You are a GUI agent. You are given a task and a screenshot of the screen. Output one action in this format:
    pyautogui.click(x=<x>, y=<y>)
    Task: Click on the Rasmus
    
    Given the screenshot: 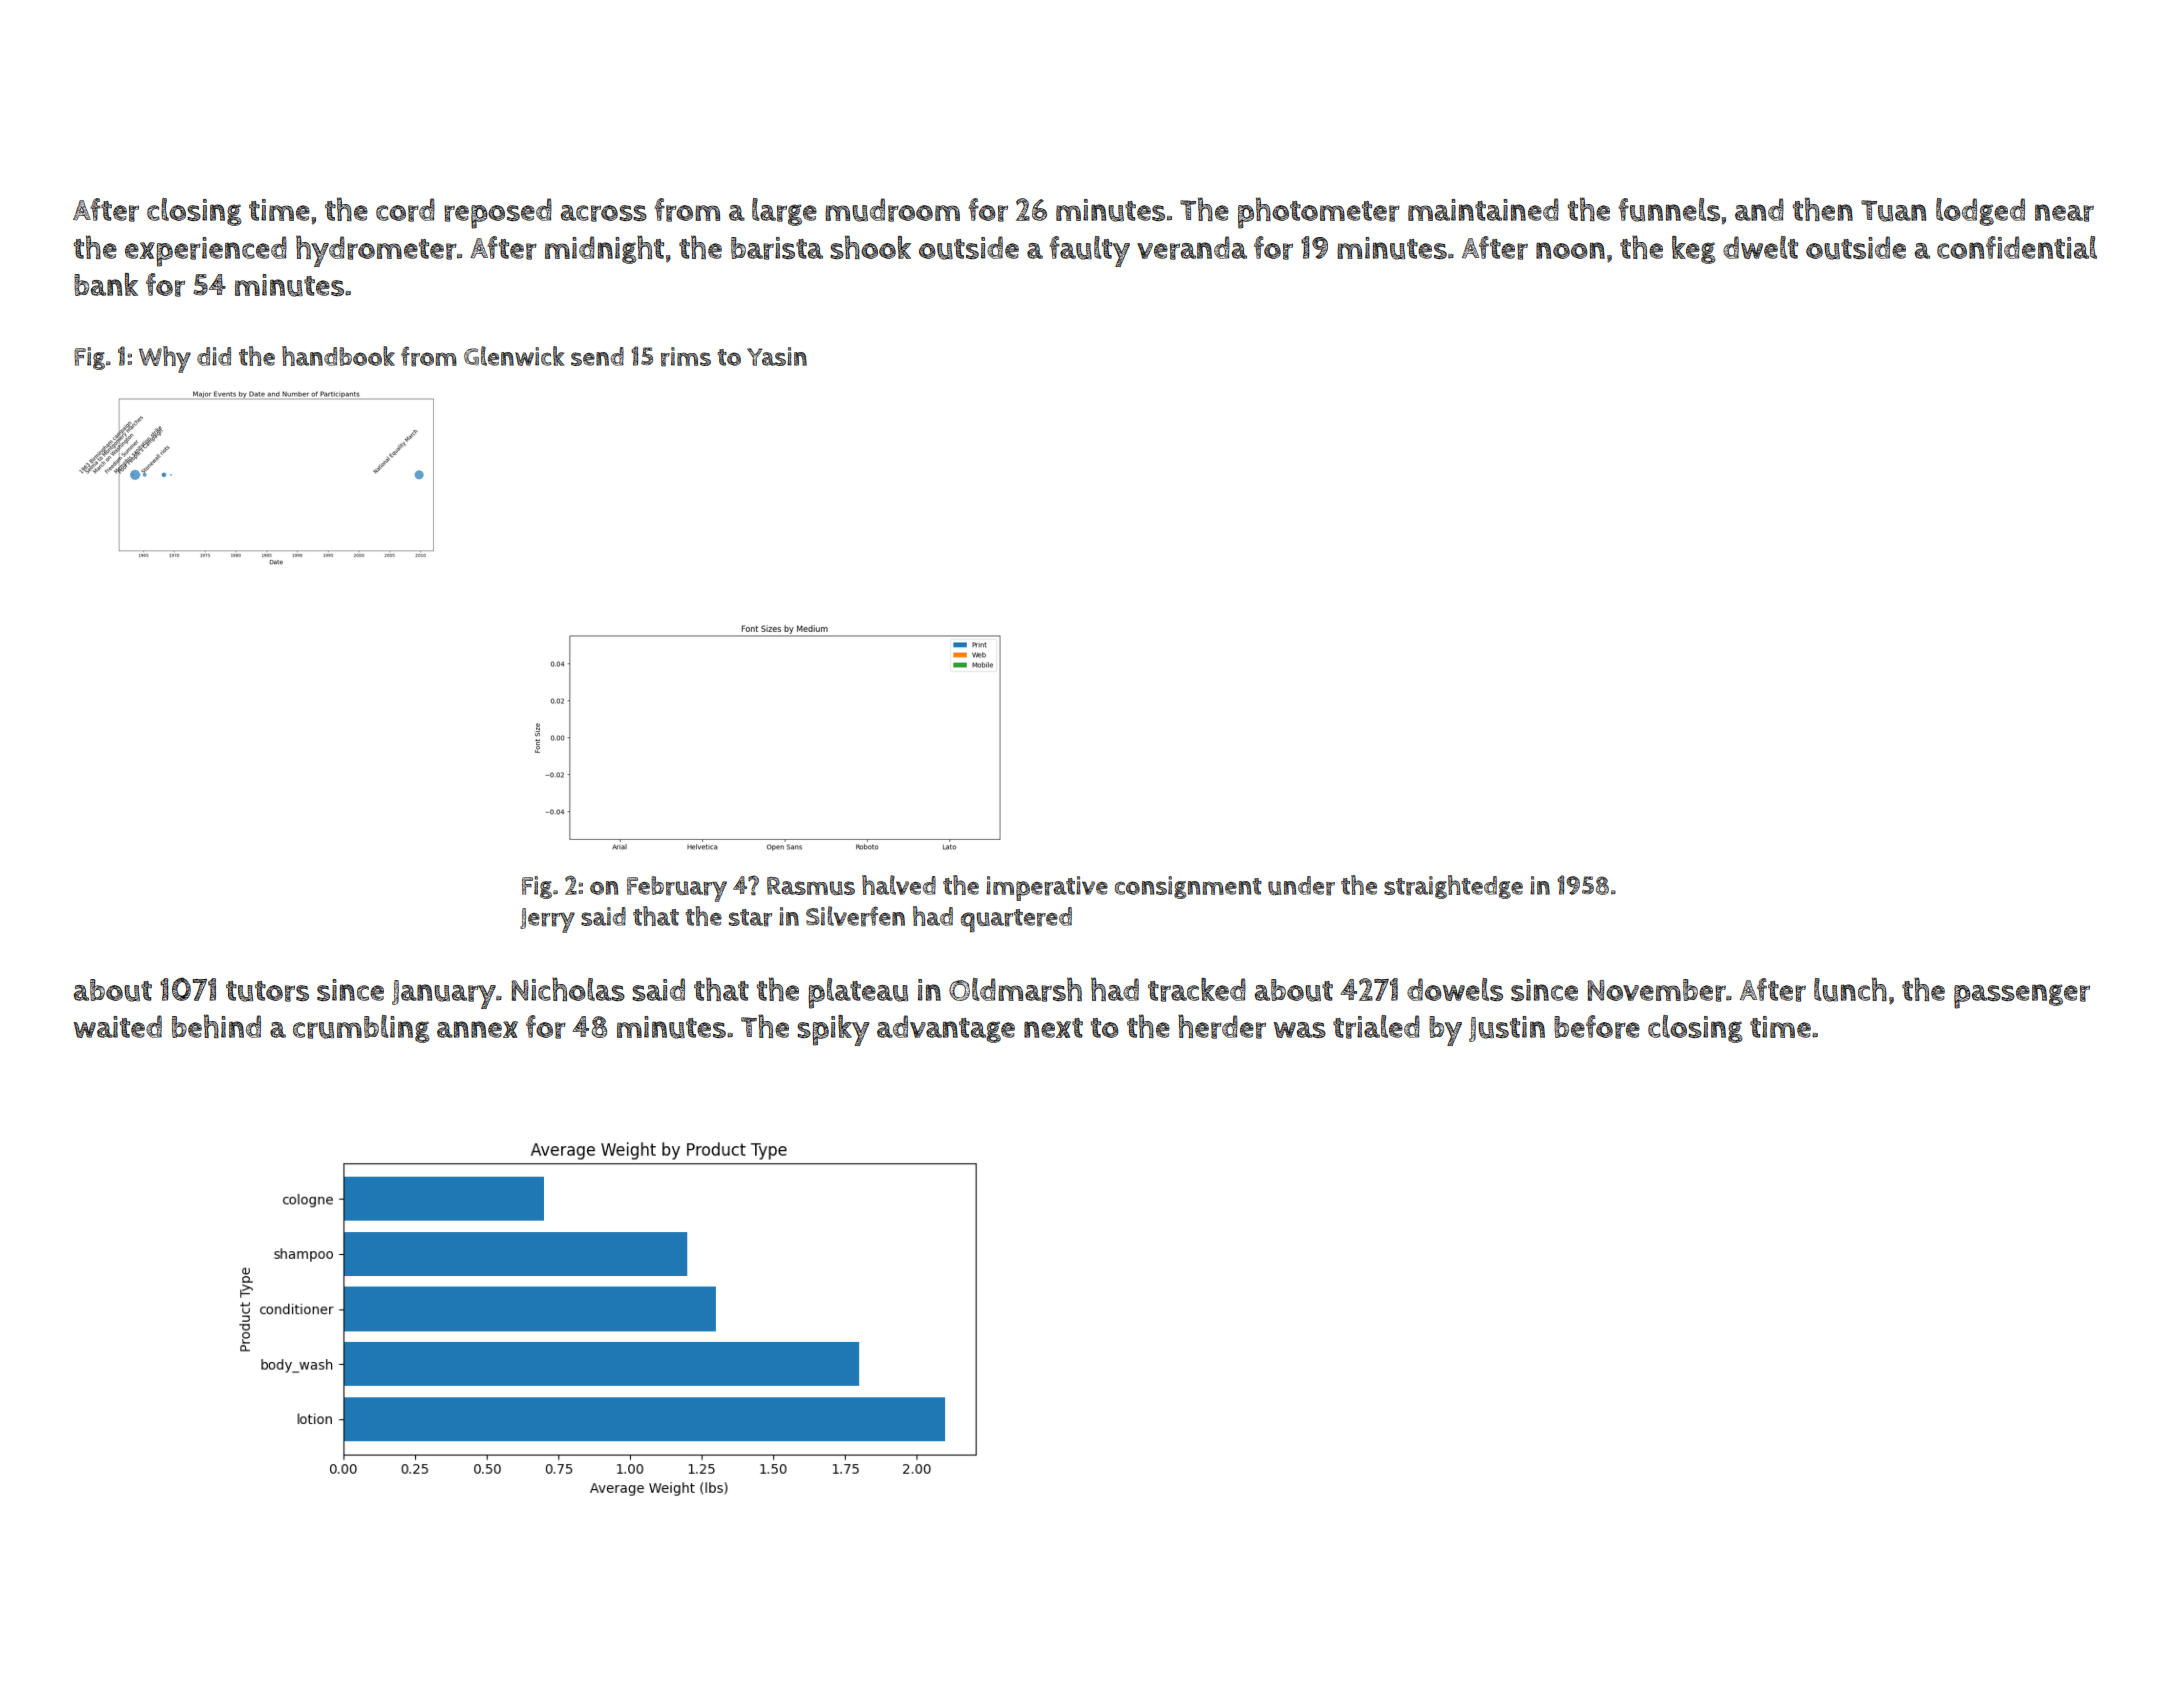 What is the action you would take?
    pyautogui.click(x=811, y=886)
